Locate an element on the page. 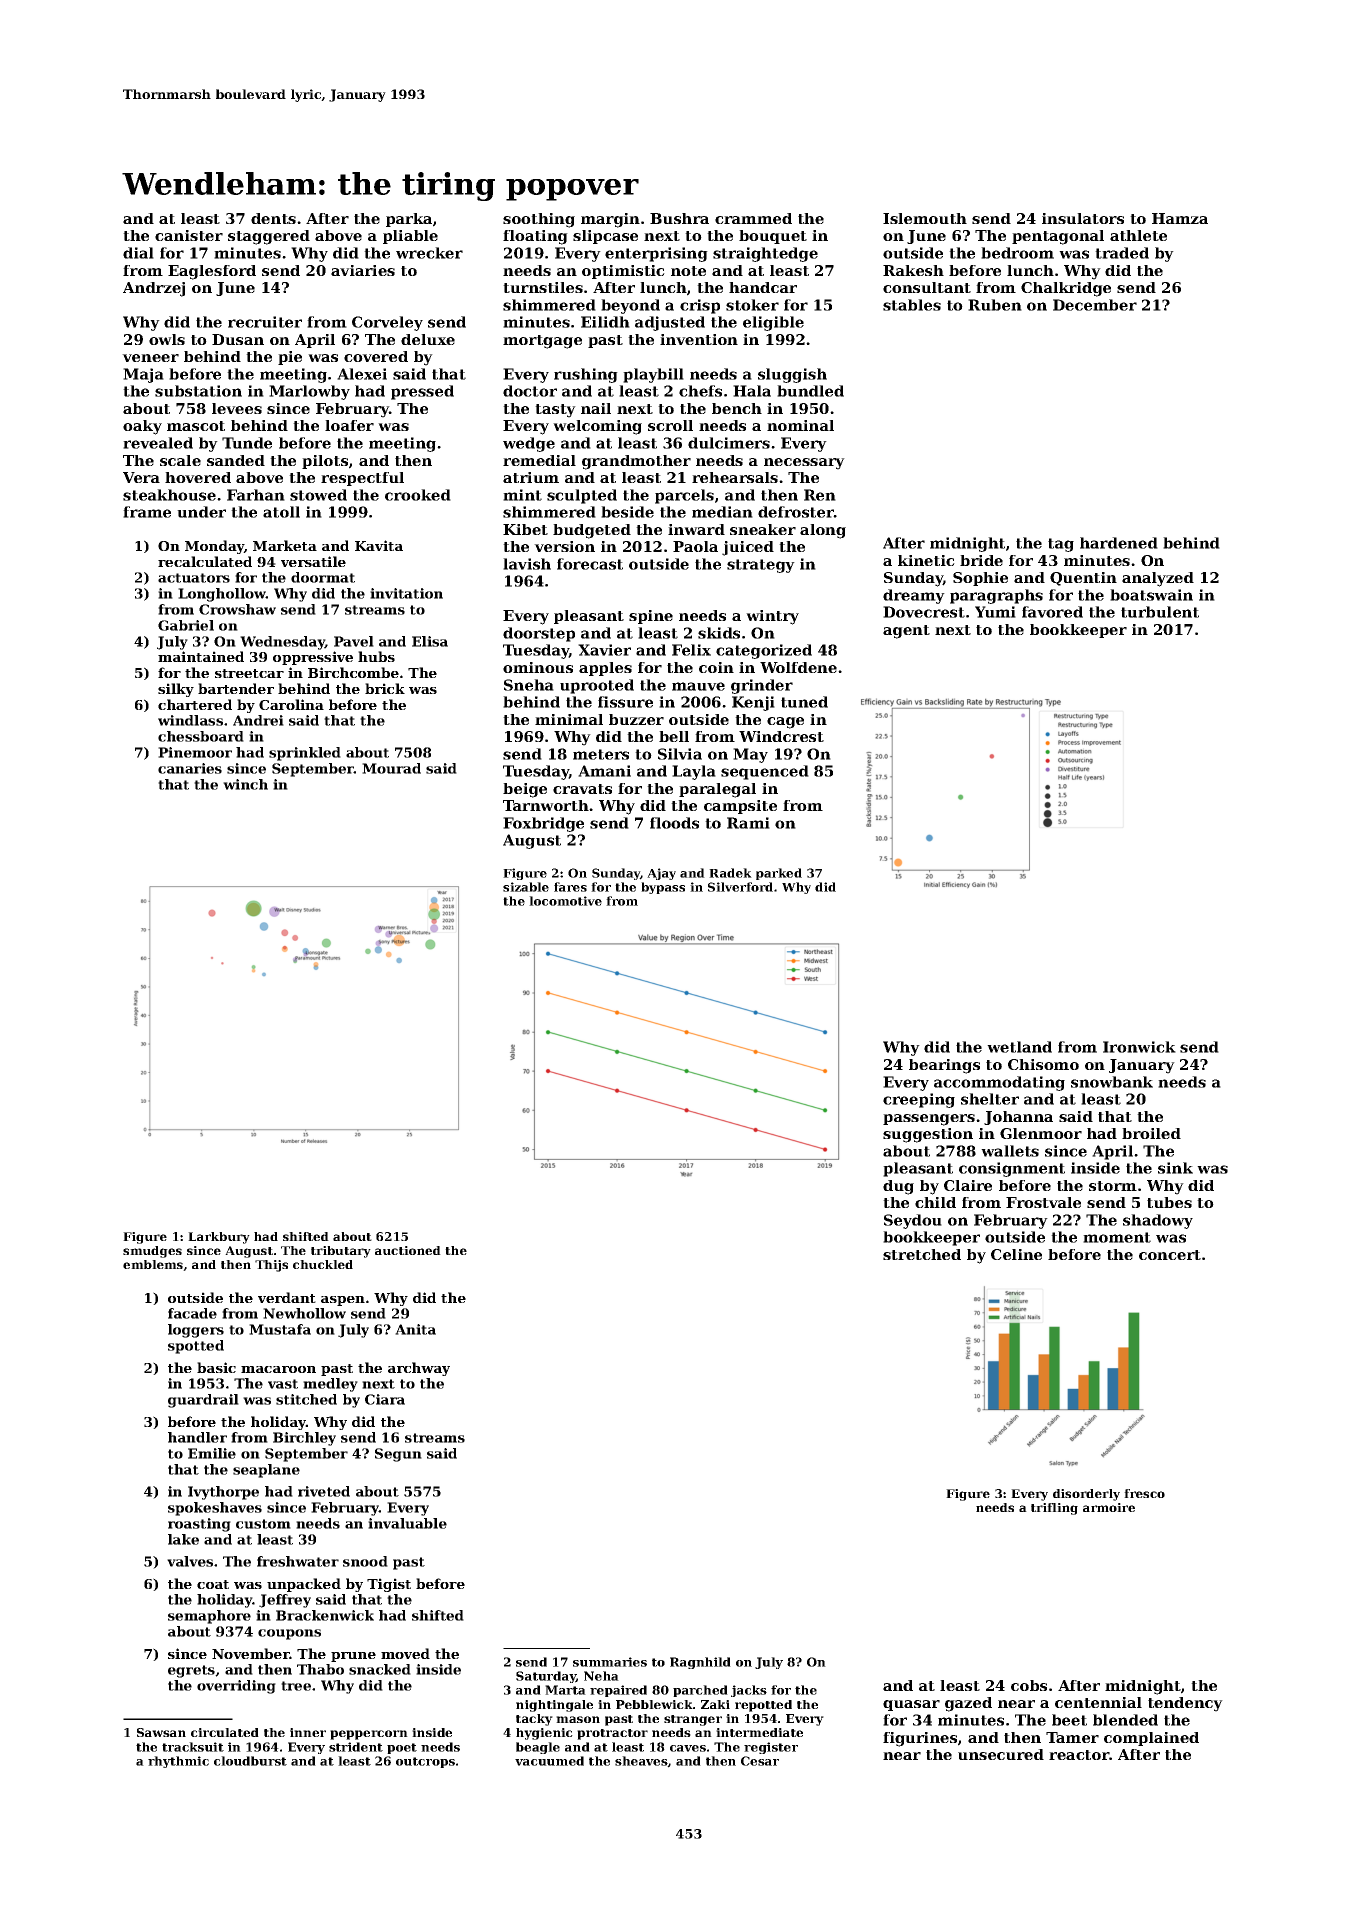 Image resolution: width=1352 pixels, height=1912 pixels. auctioned is located at coordinates (408, 1250).
